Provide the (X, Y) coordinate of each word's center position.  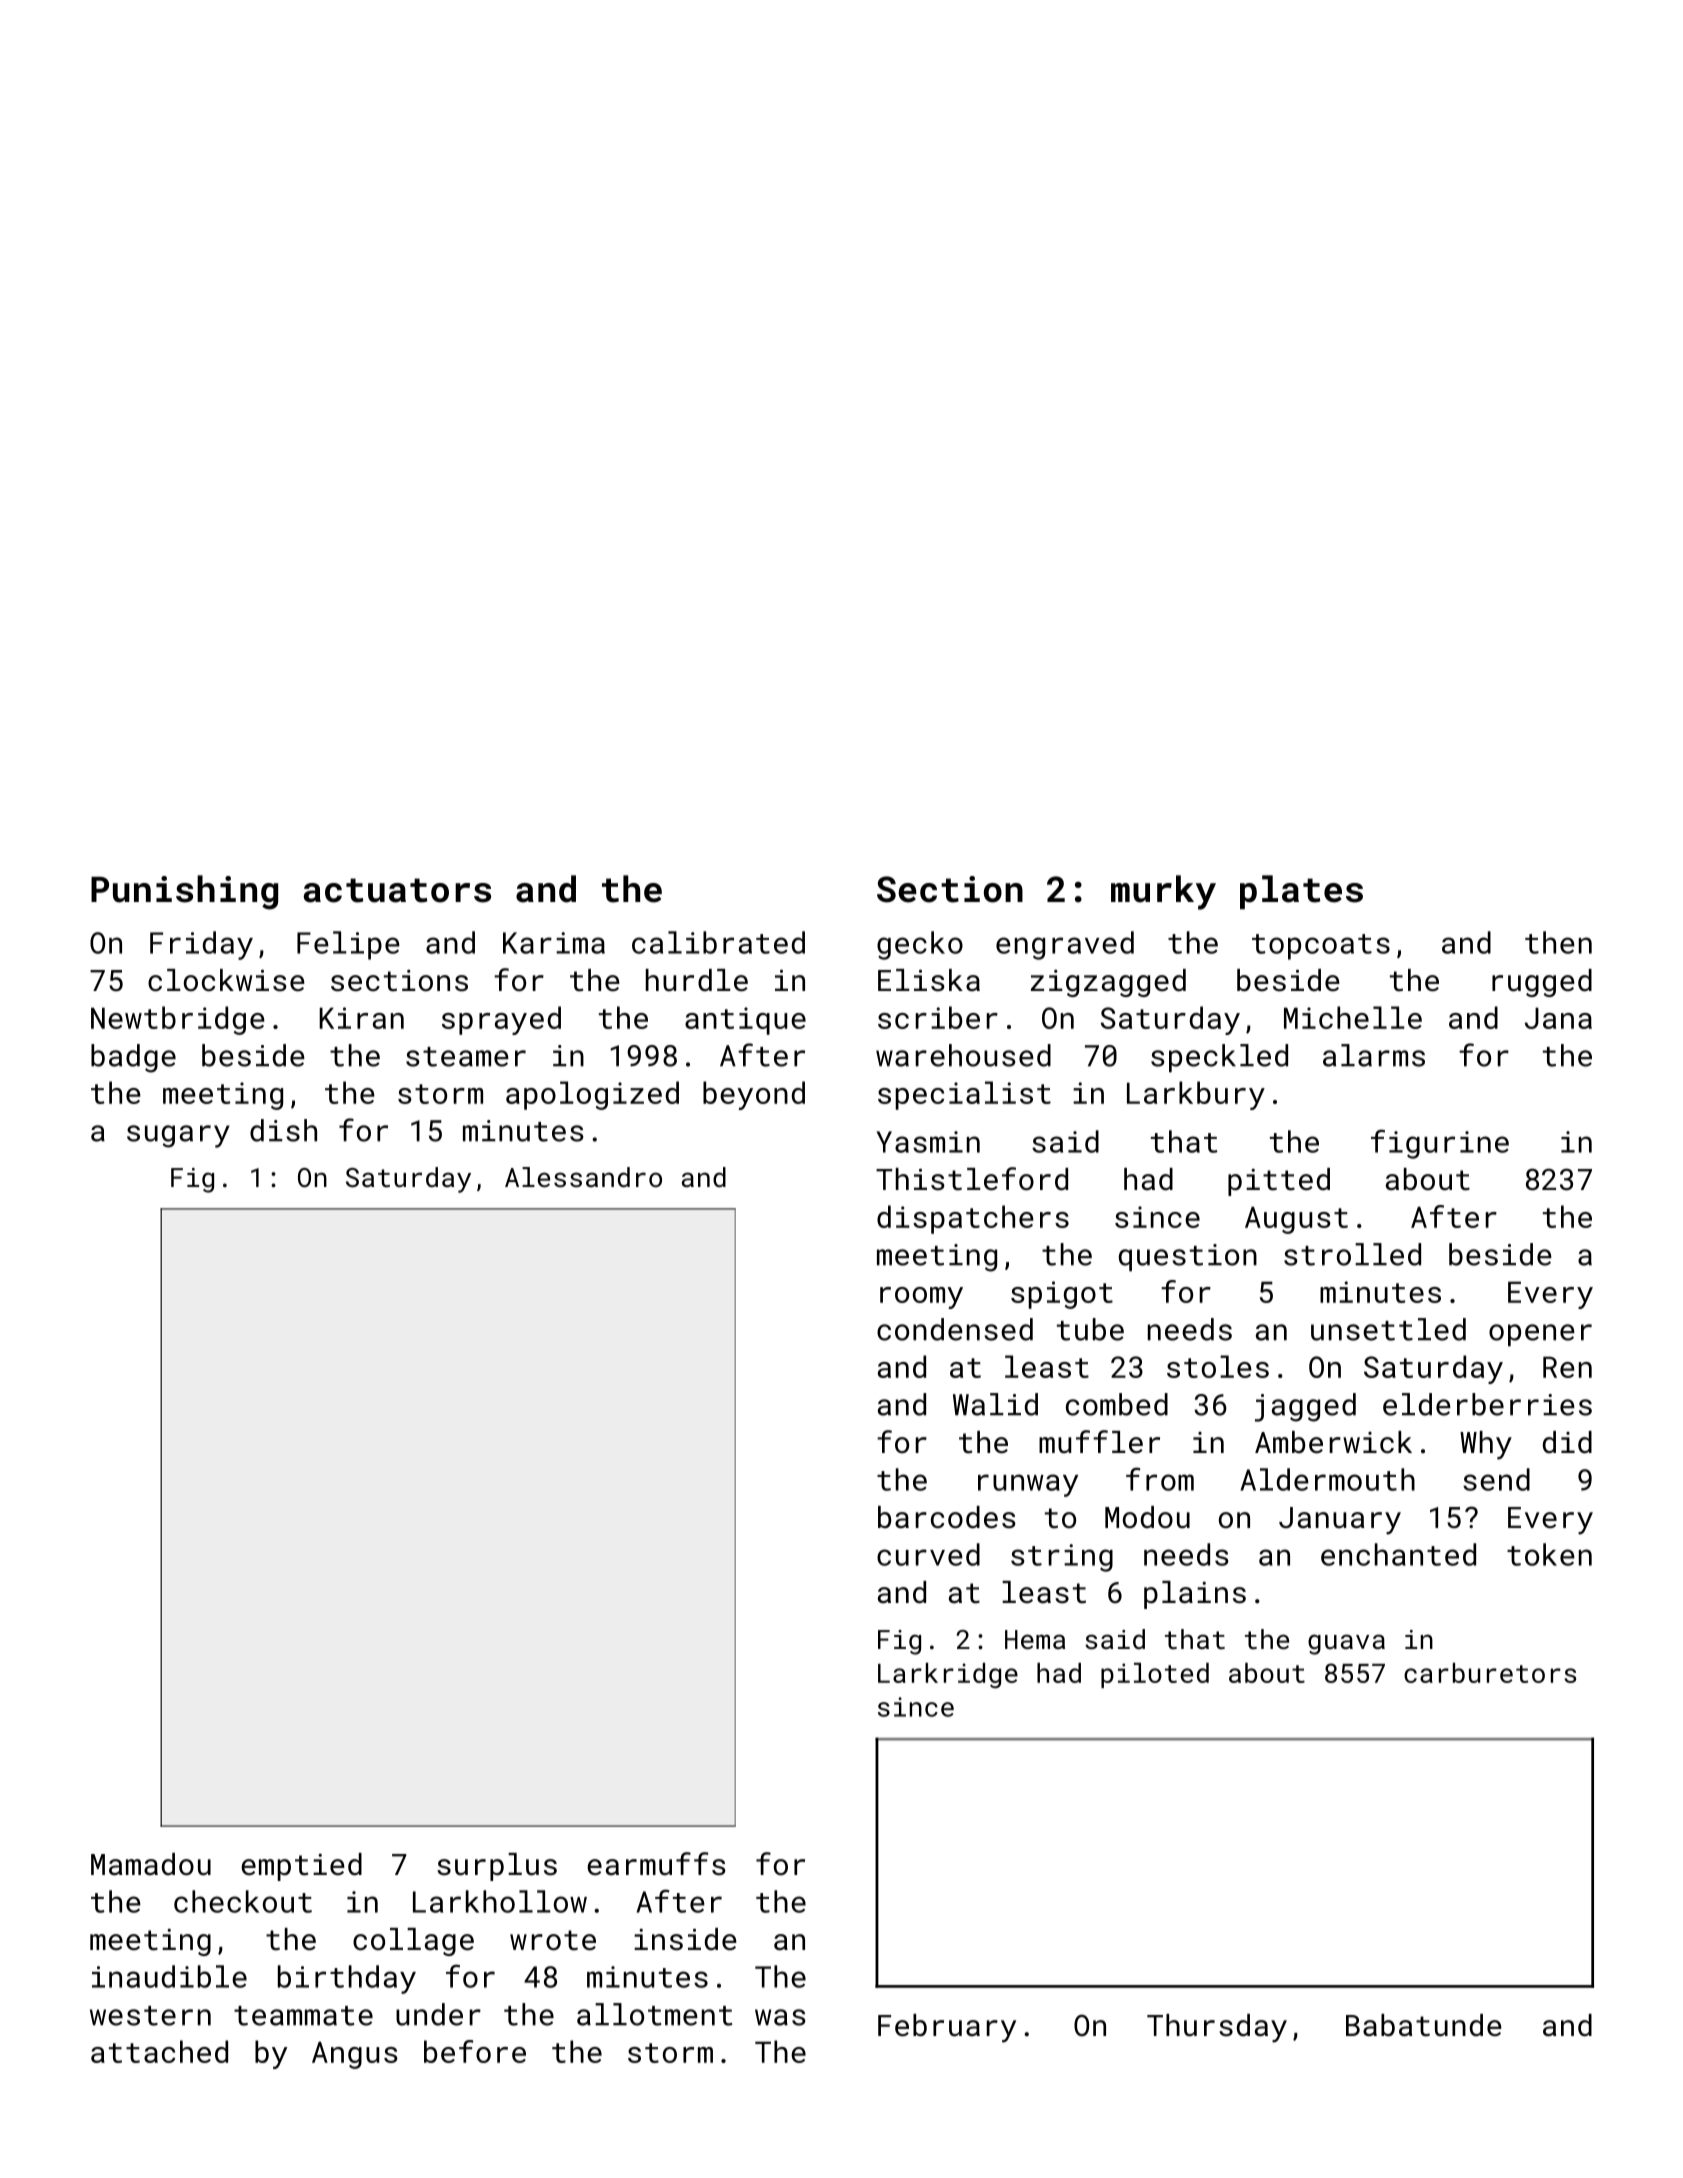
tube (1090, 1329)
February (947, 2028)
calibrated (718, 942)
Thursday (1217, 2028)
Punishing (184, 892)
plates (1301, 892)
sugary (178, 1136)
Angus (355, 2055)
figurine (1440, 1144)
